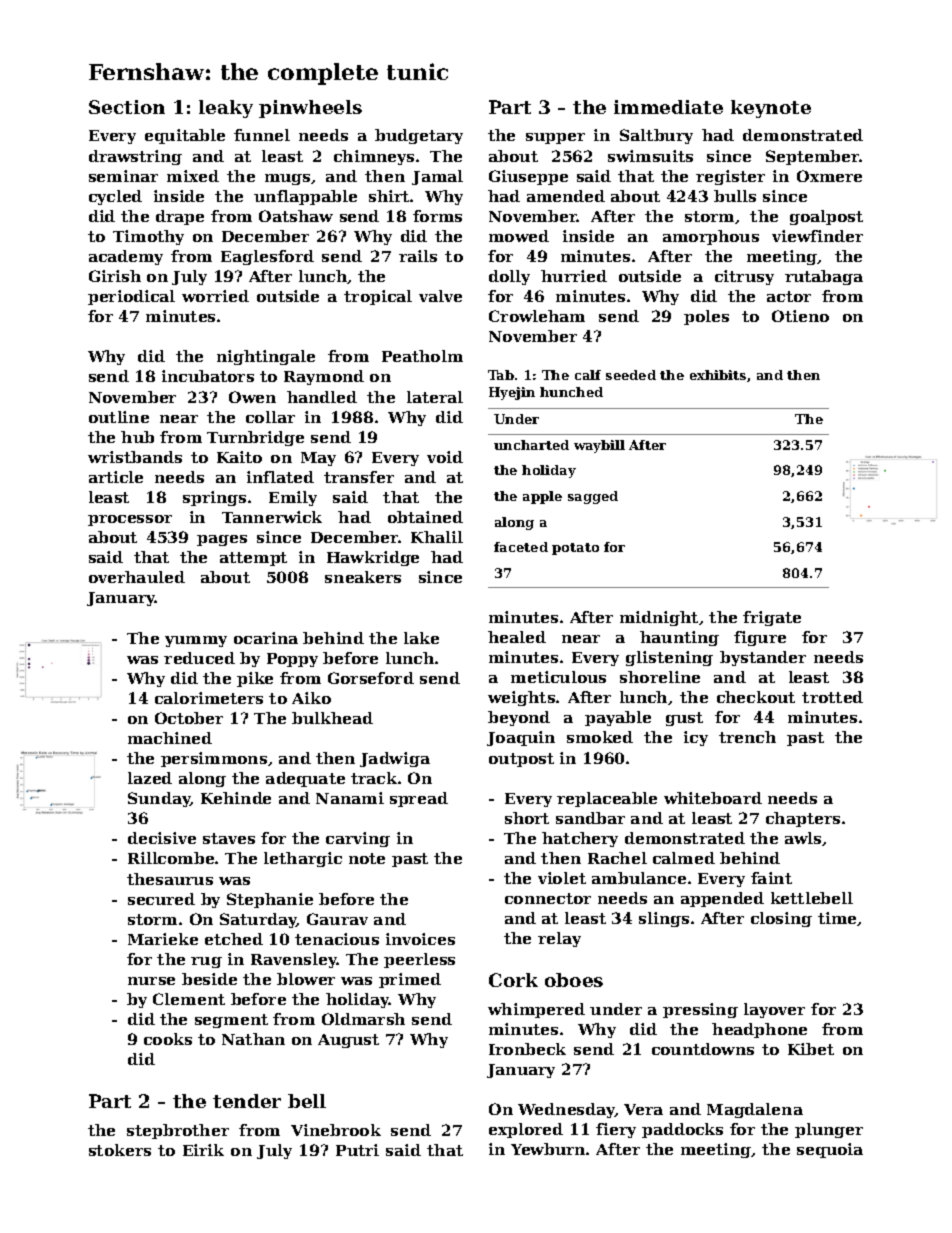 Image resolution: width=952 pixels, height=1233 pixels. I want to click on budgetary, so click(419, 136).
